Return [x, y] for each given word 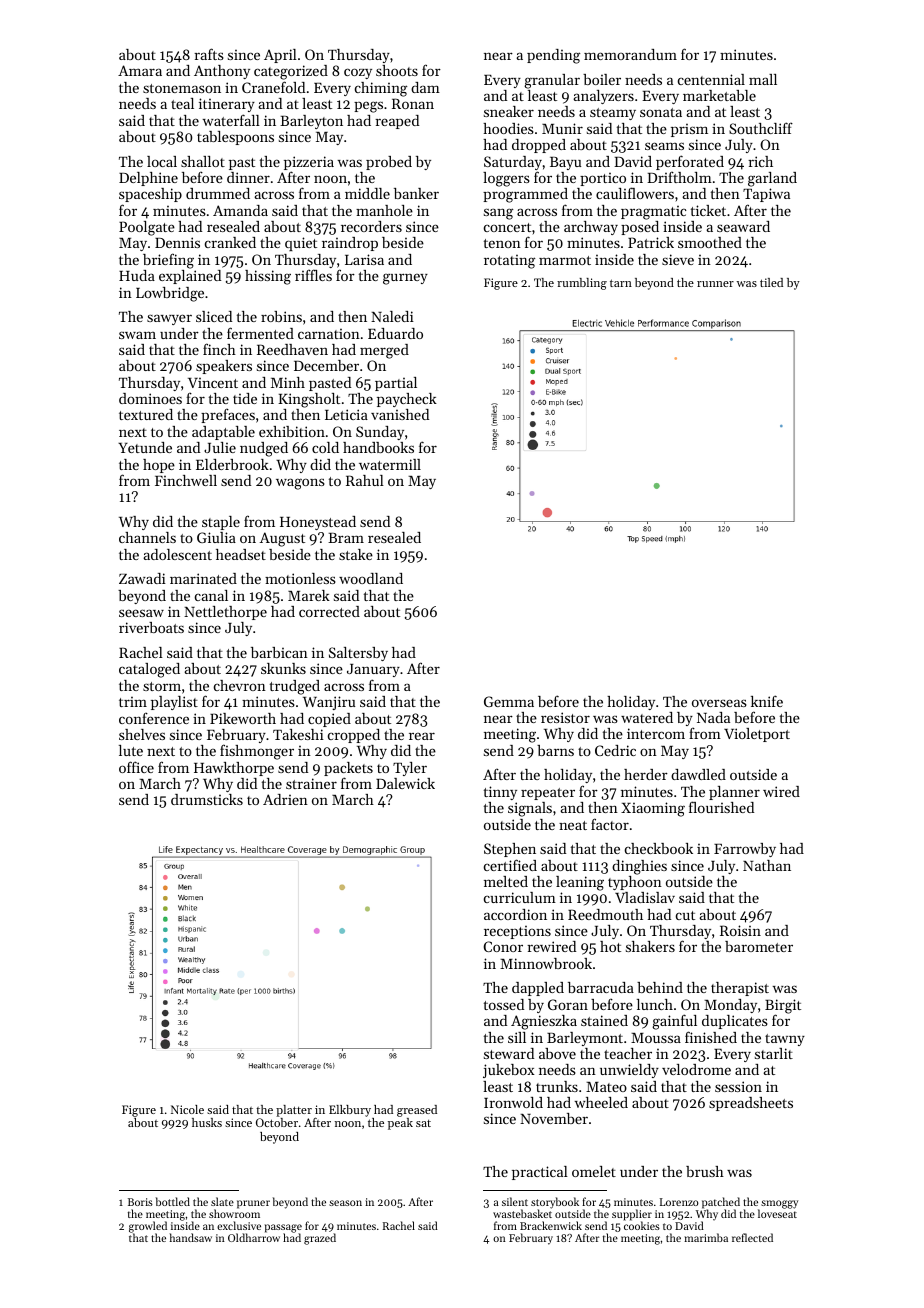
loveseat [777, 1213]
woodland [371, 578]
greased [417, 1111]
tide [245, 398]
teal [182, 103]
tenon [502, 243]
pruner [253, 1204]
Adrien [285, 799]
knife [767, 701]
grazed [320, 1239]
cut [685, 915]
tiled [771, 282]
